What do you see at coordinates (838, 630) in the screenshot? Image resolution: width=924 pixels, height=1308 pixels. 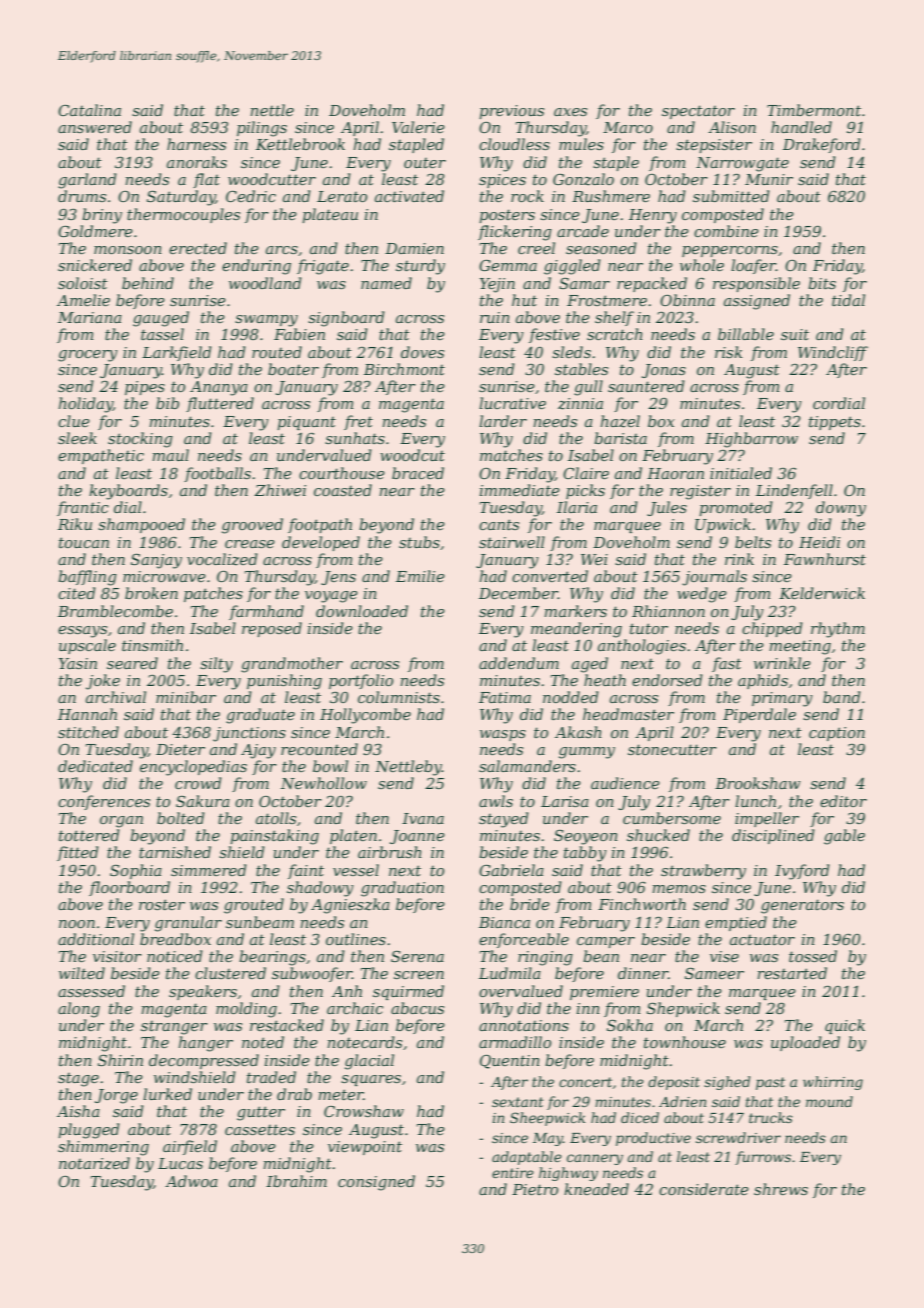 I see `rhythm` at bounding box center [838, 630].
